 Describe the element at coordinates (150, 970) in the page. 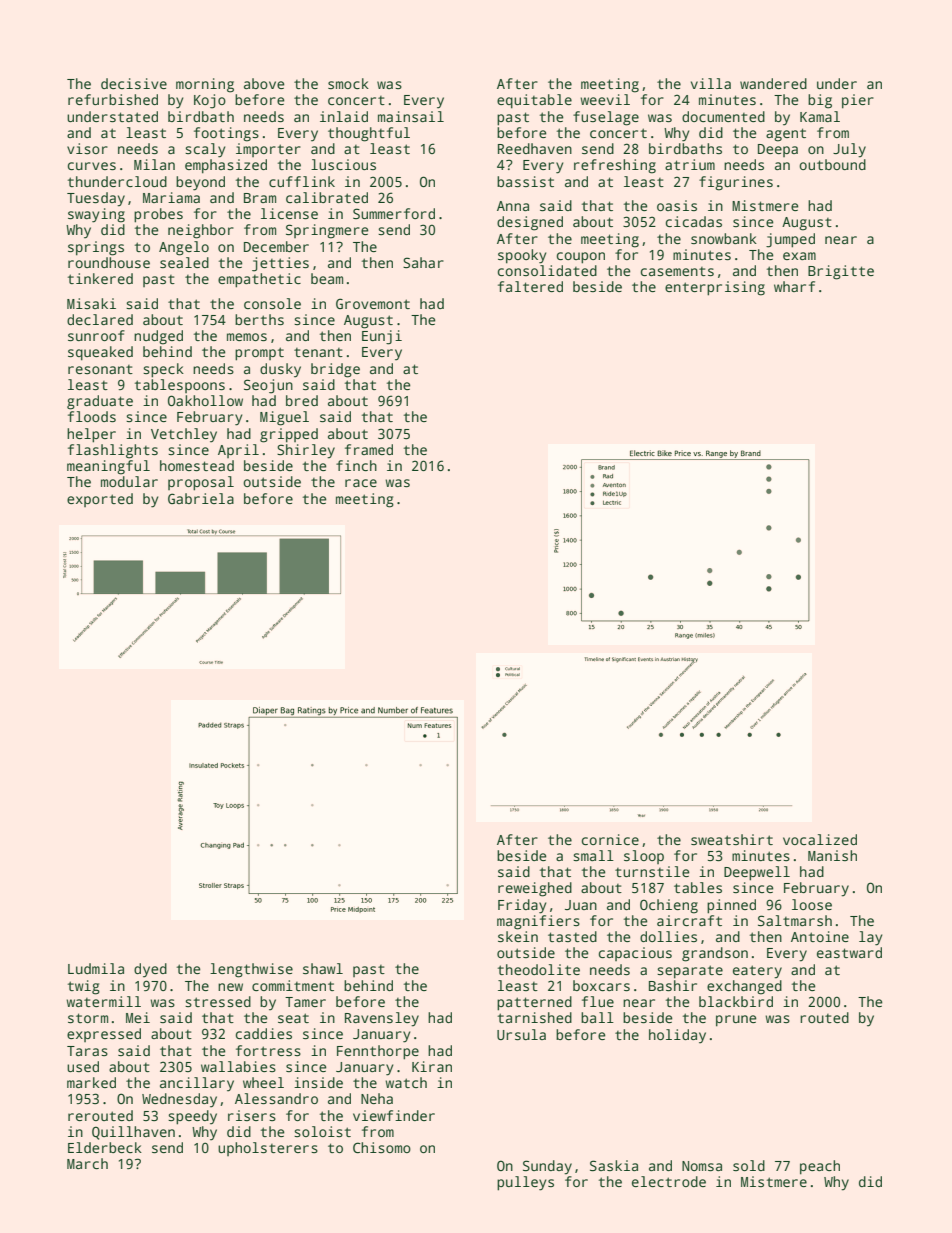

I see `dyed` at that location.
